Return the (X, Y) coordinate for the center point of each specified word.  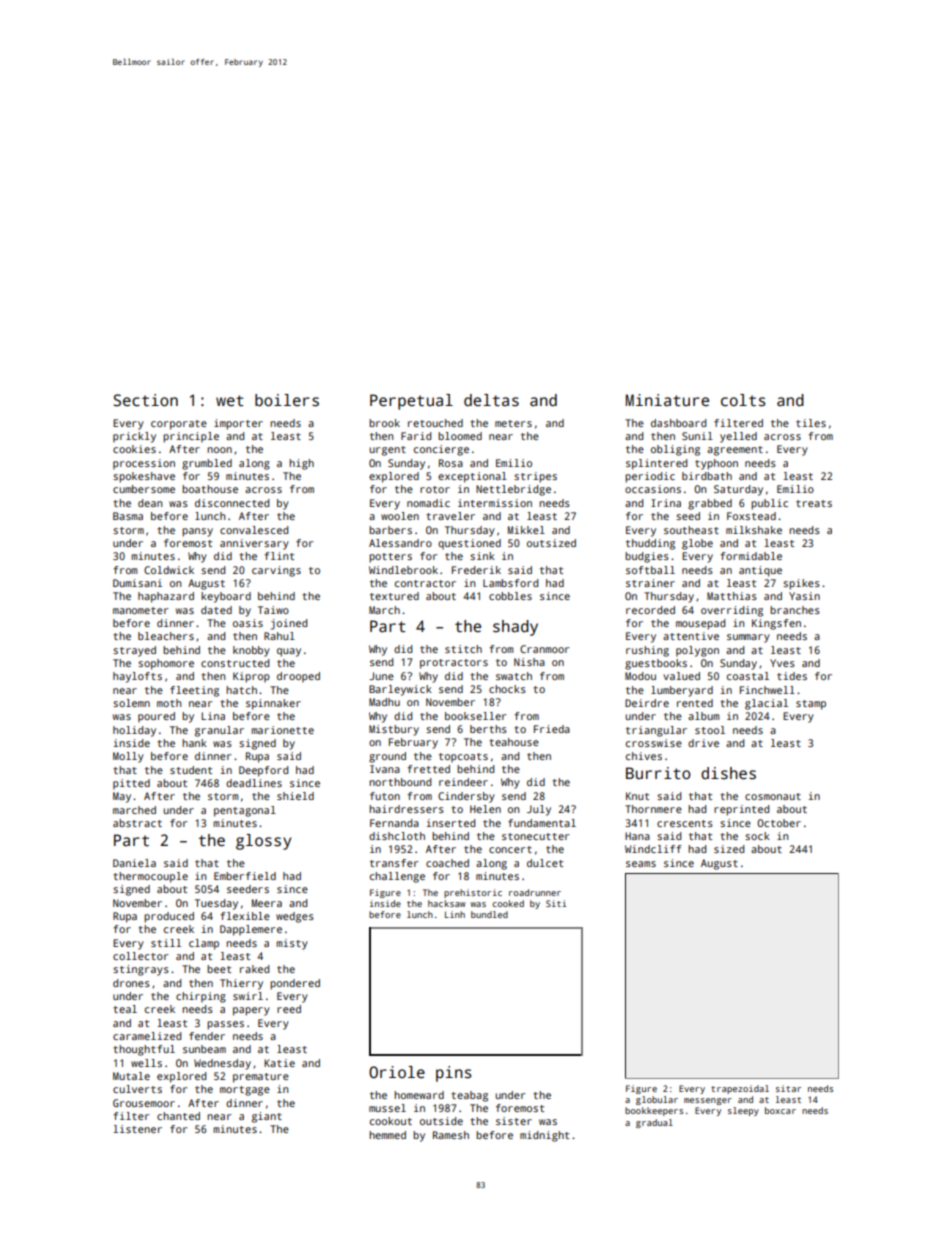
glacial (766, 704)
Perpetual (411, 402)
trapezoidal (740, 1089)
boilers (287, 400)
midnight (544, 1136)
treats (814, 503)
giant (267, 1117)
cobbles (510, 596)
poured (156, 717)
